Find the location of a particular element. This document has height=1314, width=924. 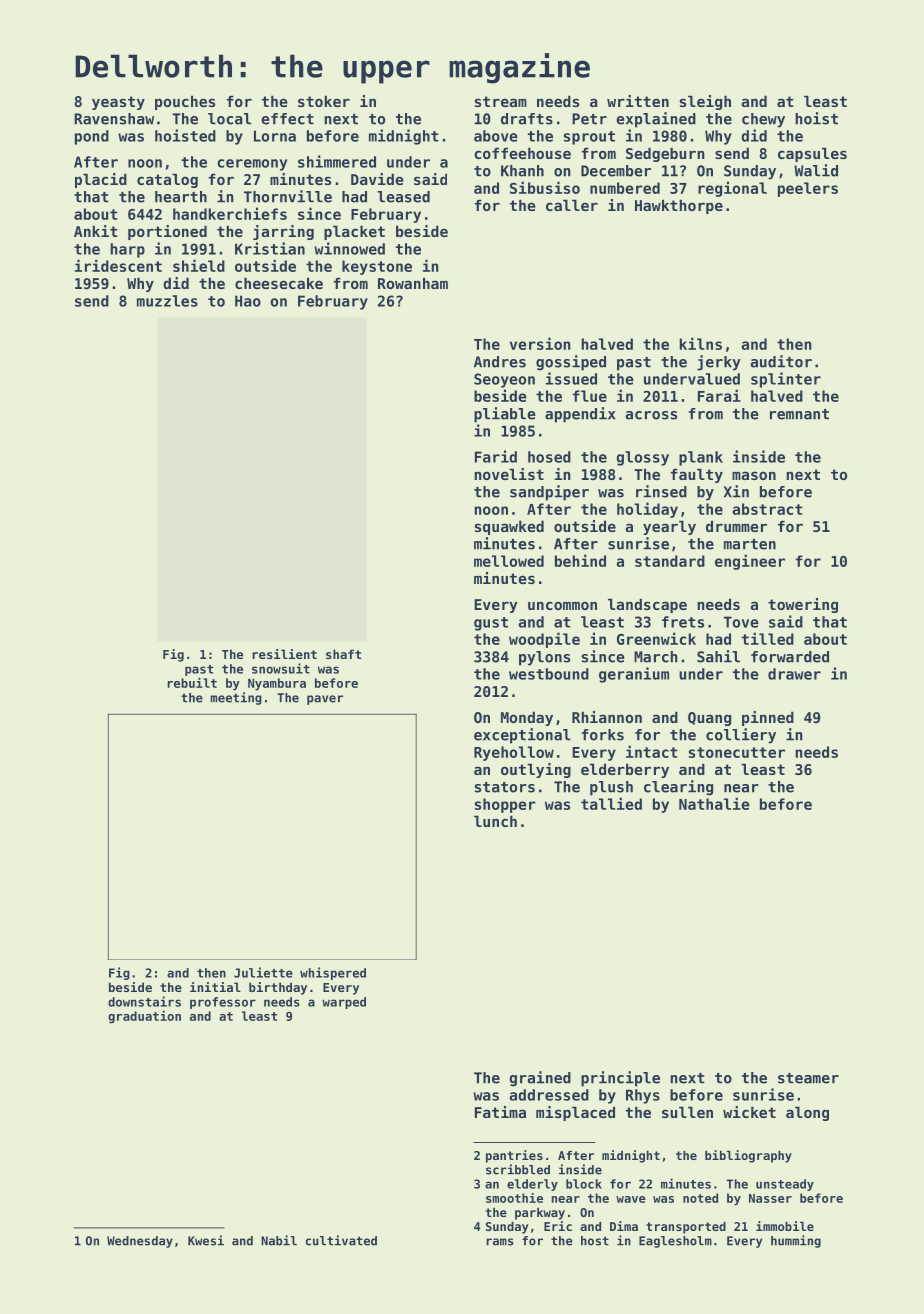

grained is located at coordinates (540, 1079).
